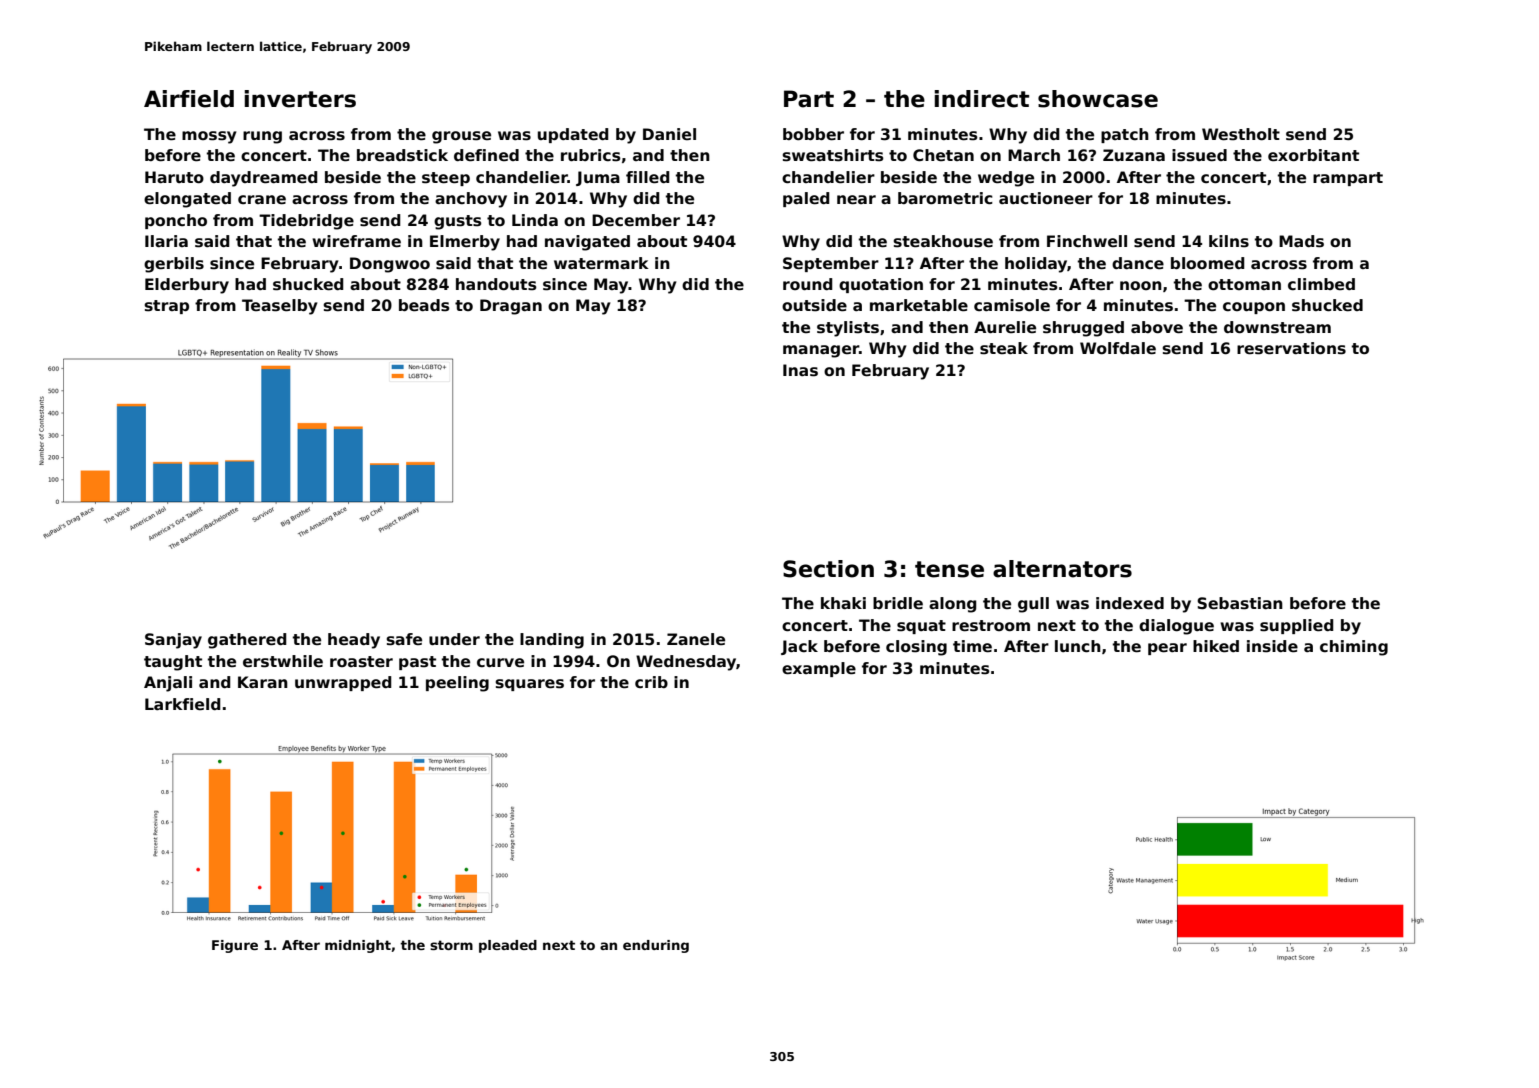 The image size is (1539, 1088). I want to click on above, so click(1157, 327).
